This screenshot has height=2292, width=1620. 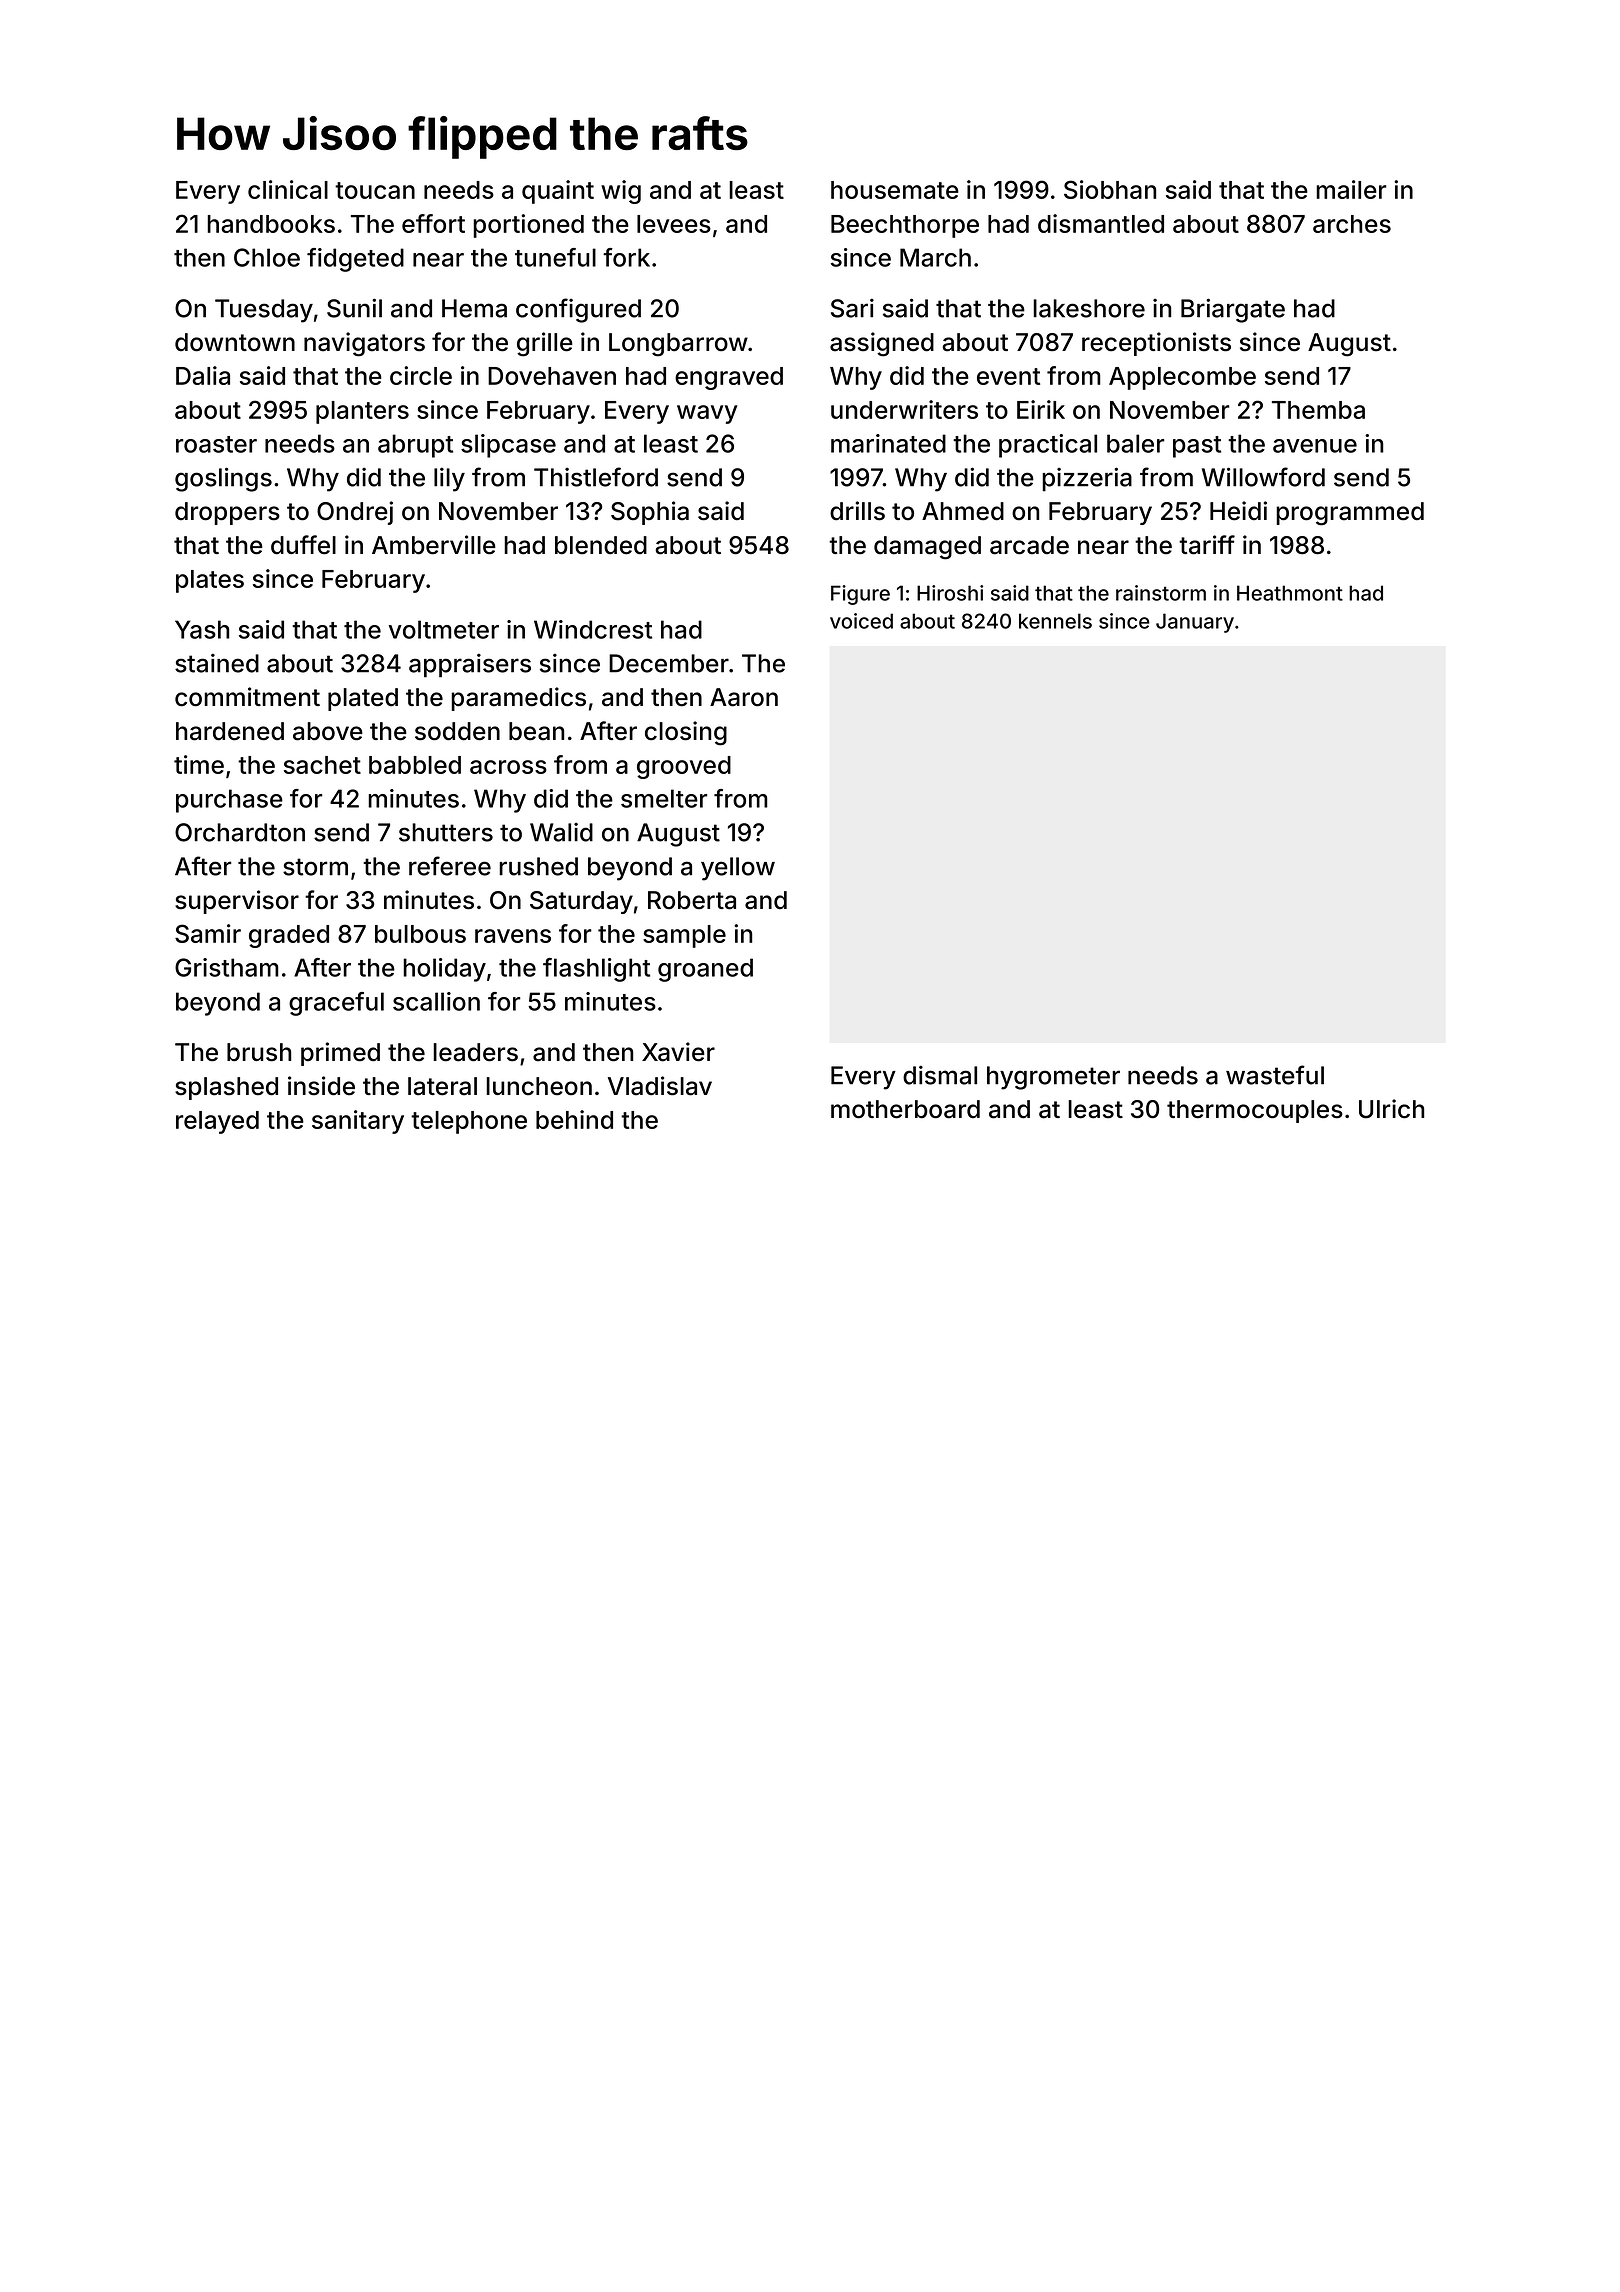 What do you see at coordinates (470, 665) in the screenshot?
I see `appraisers` at bounding box center [470, 665].
